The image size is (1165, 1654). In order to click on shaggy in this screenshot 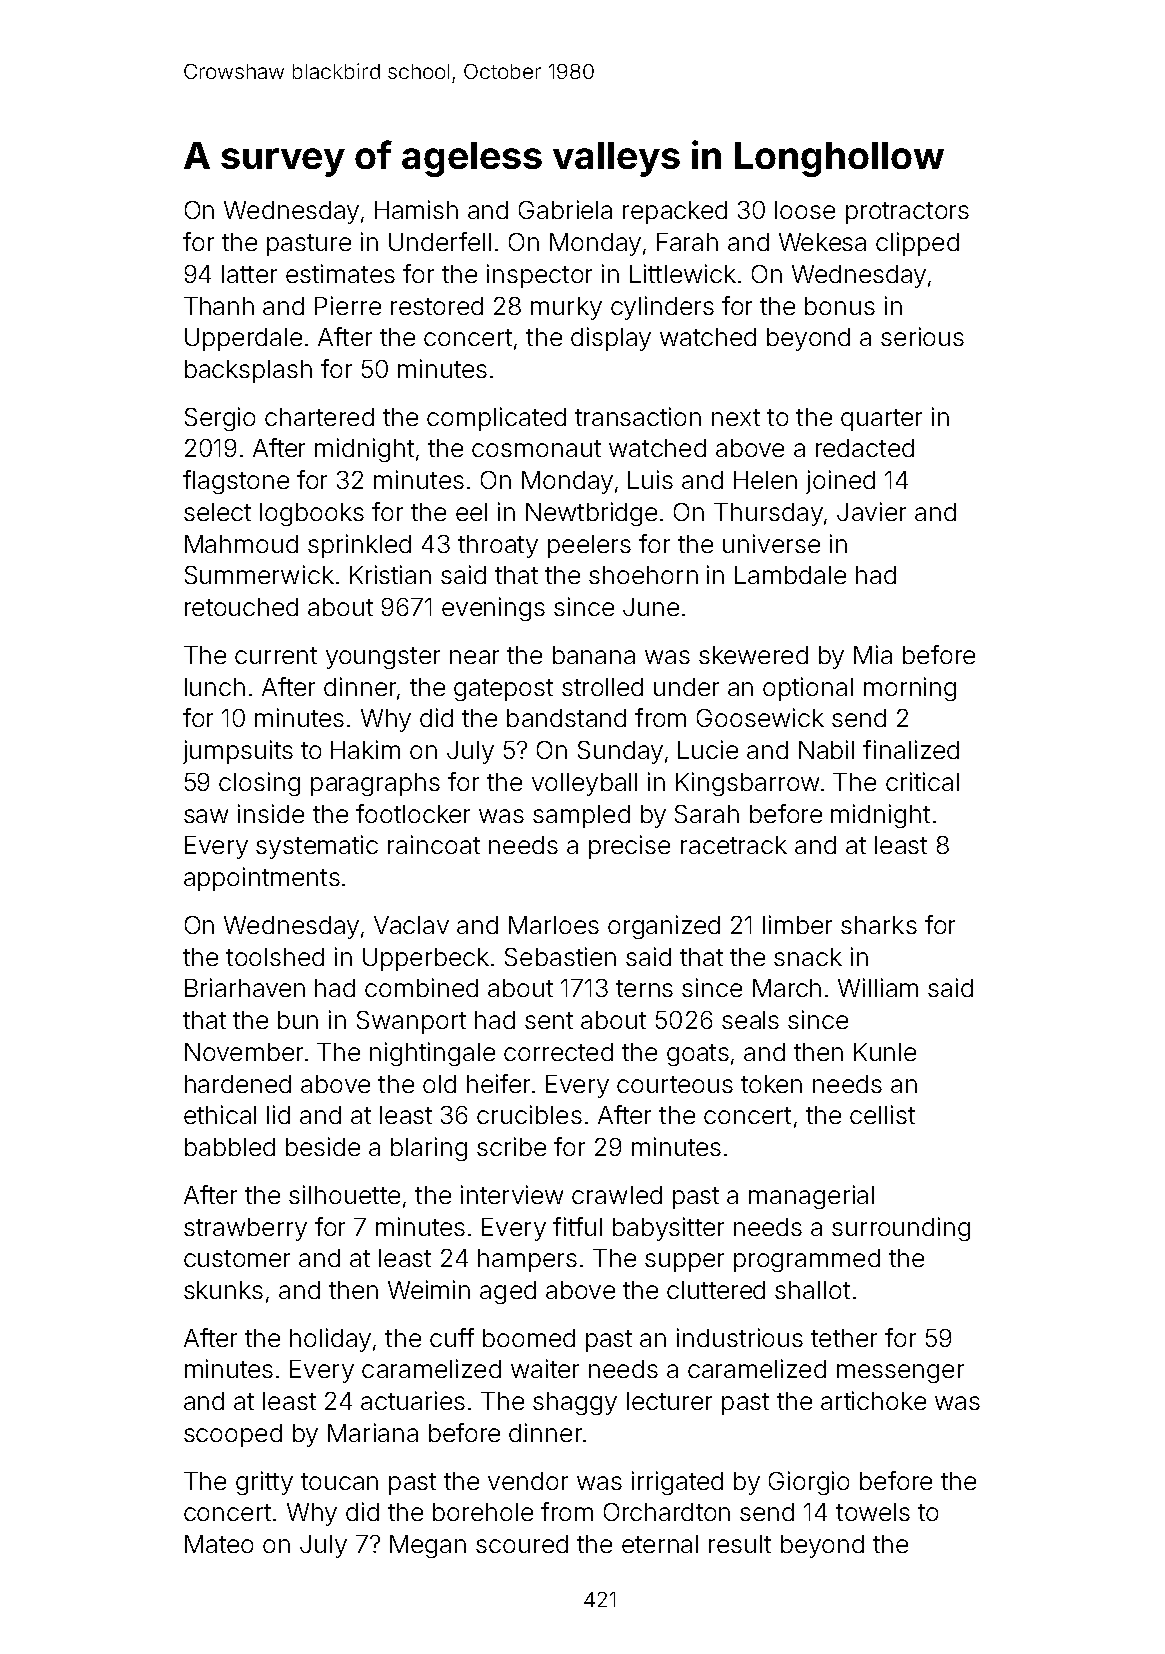, I will do `click(575, 1403)`.
